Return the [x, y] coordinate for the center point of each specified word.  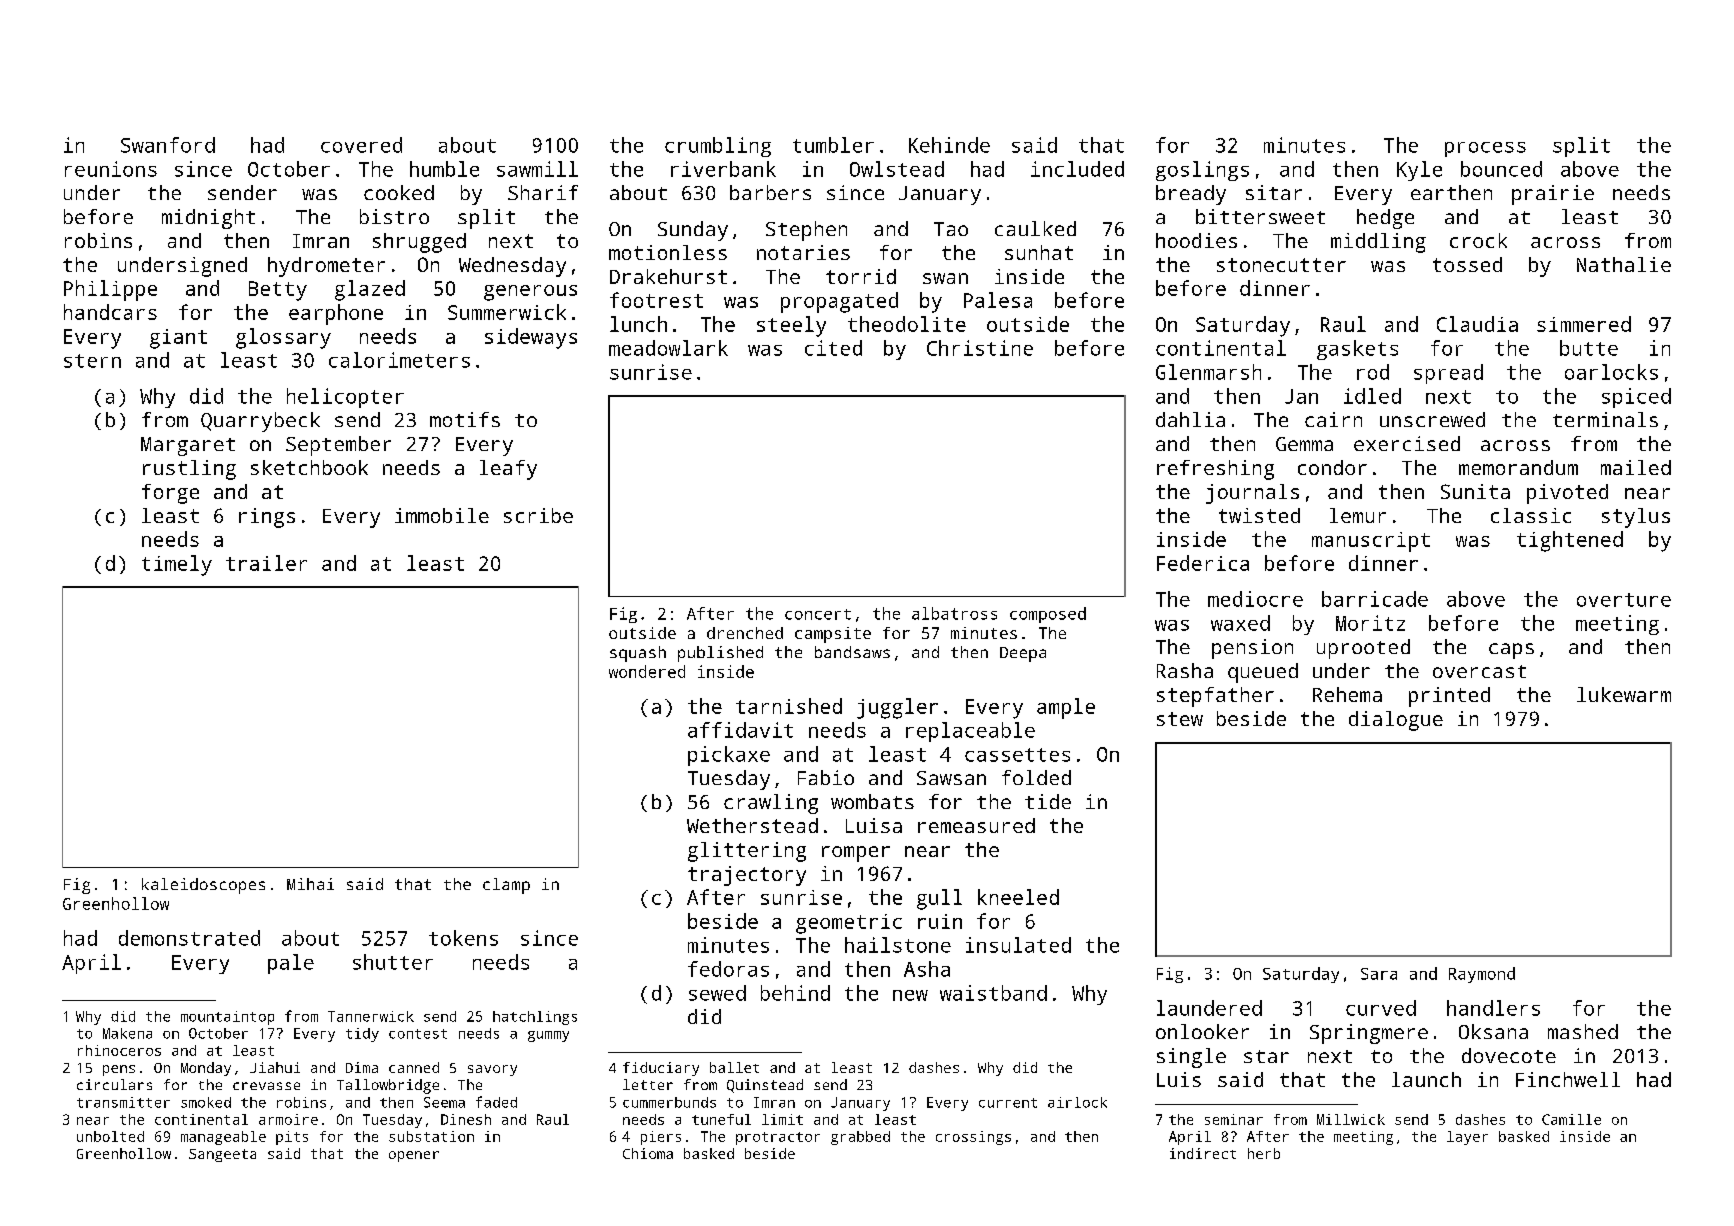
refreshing [1215, 470]
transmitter [123, 1102]
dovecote [1509, 1055]
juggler [897, 708]
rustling [189, 470]
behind [795, 993]
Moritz [1370, 623]
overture [1624, 600]
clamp [506, 886]
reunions [111, 169]
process [1485, 149]
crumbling [718, 147]
